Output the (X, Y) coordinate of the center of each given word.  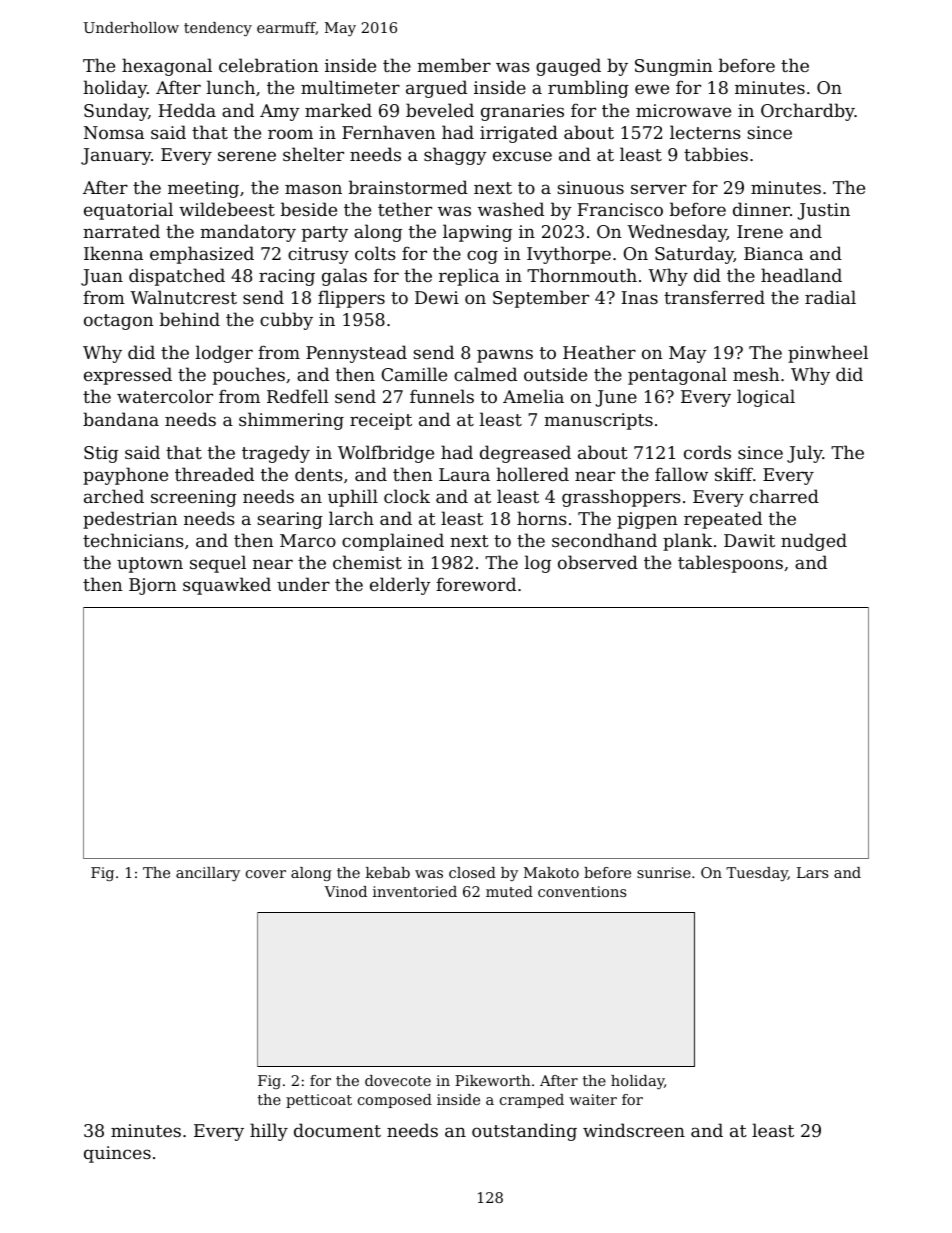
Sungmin (674, 67)
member (454, 65)
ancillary (208, 874)
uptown (150, 565)
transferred (714, 297)
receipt (381, 421)
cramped (532, 1101)
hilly (269, 1132)
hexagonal (167, 67)
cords (707, 452)
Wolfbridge (386, 454)
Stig (101, 454)
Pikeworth (492, 1080)
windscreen (634, 1130)
